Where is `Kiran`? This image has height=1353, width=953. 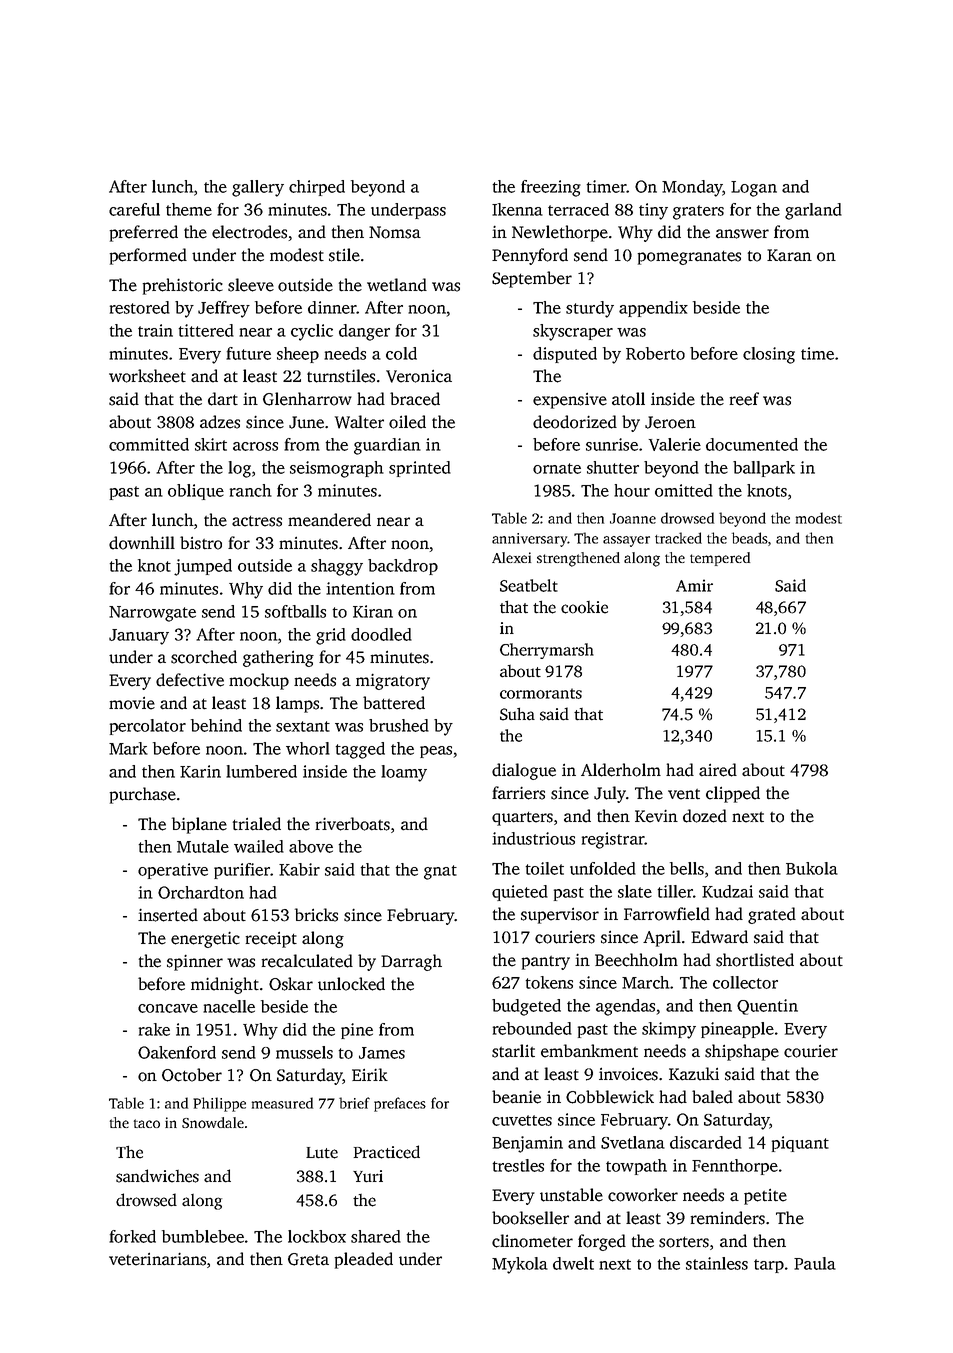 Kiran is located at coordinates (373, 611).
